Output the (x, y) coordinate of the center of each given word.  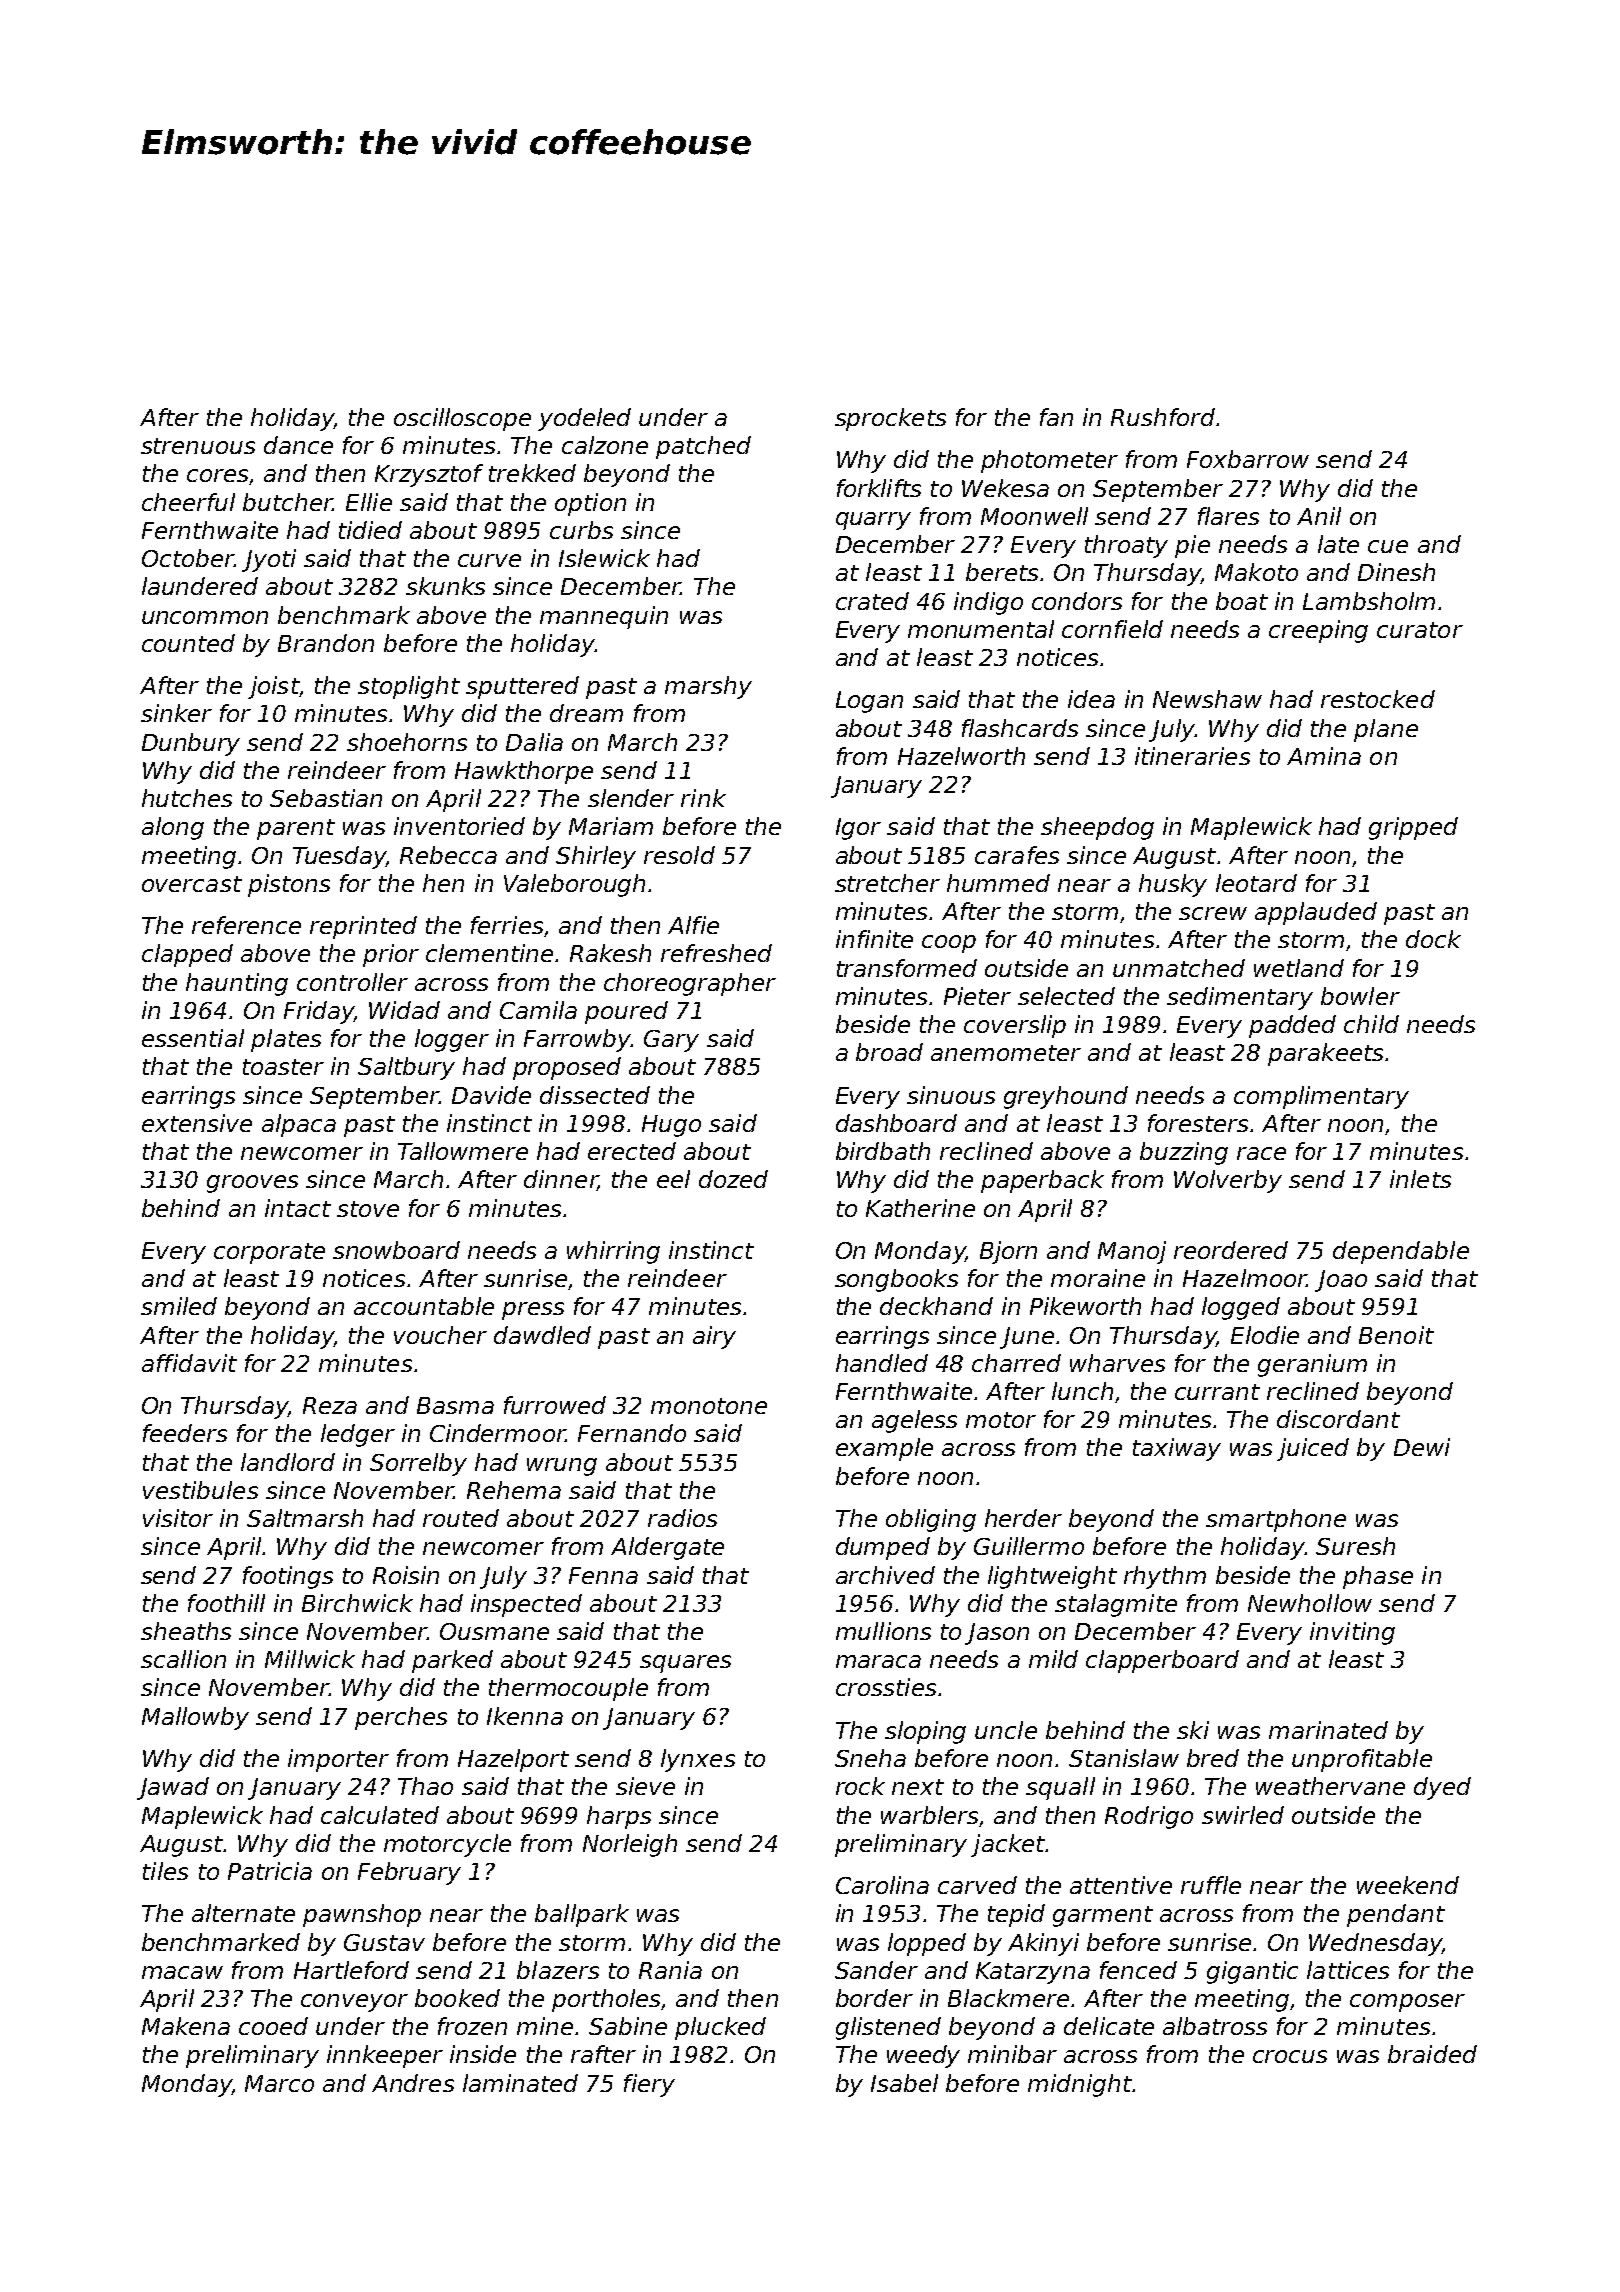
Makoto (1256, 572)
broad (889, 1052)
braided (1432, 2054)
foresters (1198, 1123)
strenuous (198, 446)
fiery (649, 2085)
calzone (605, 445)
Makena (186, 2026)
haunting (237, 984)
